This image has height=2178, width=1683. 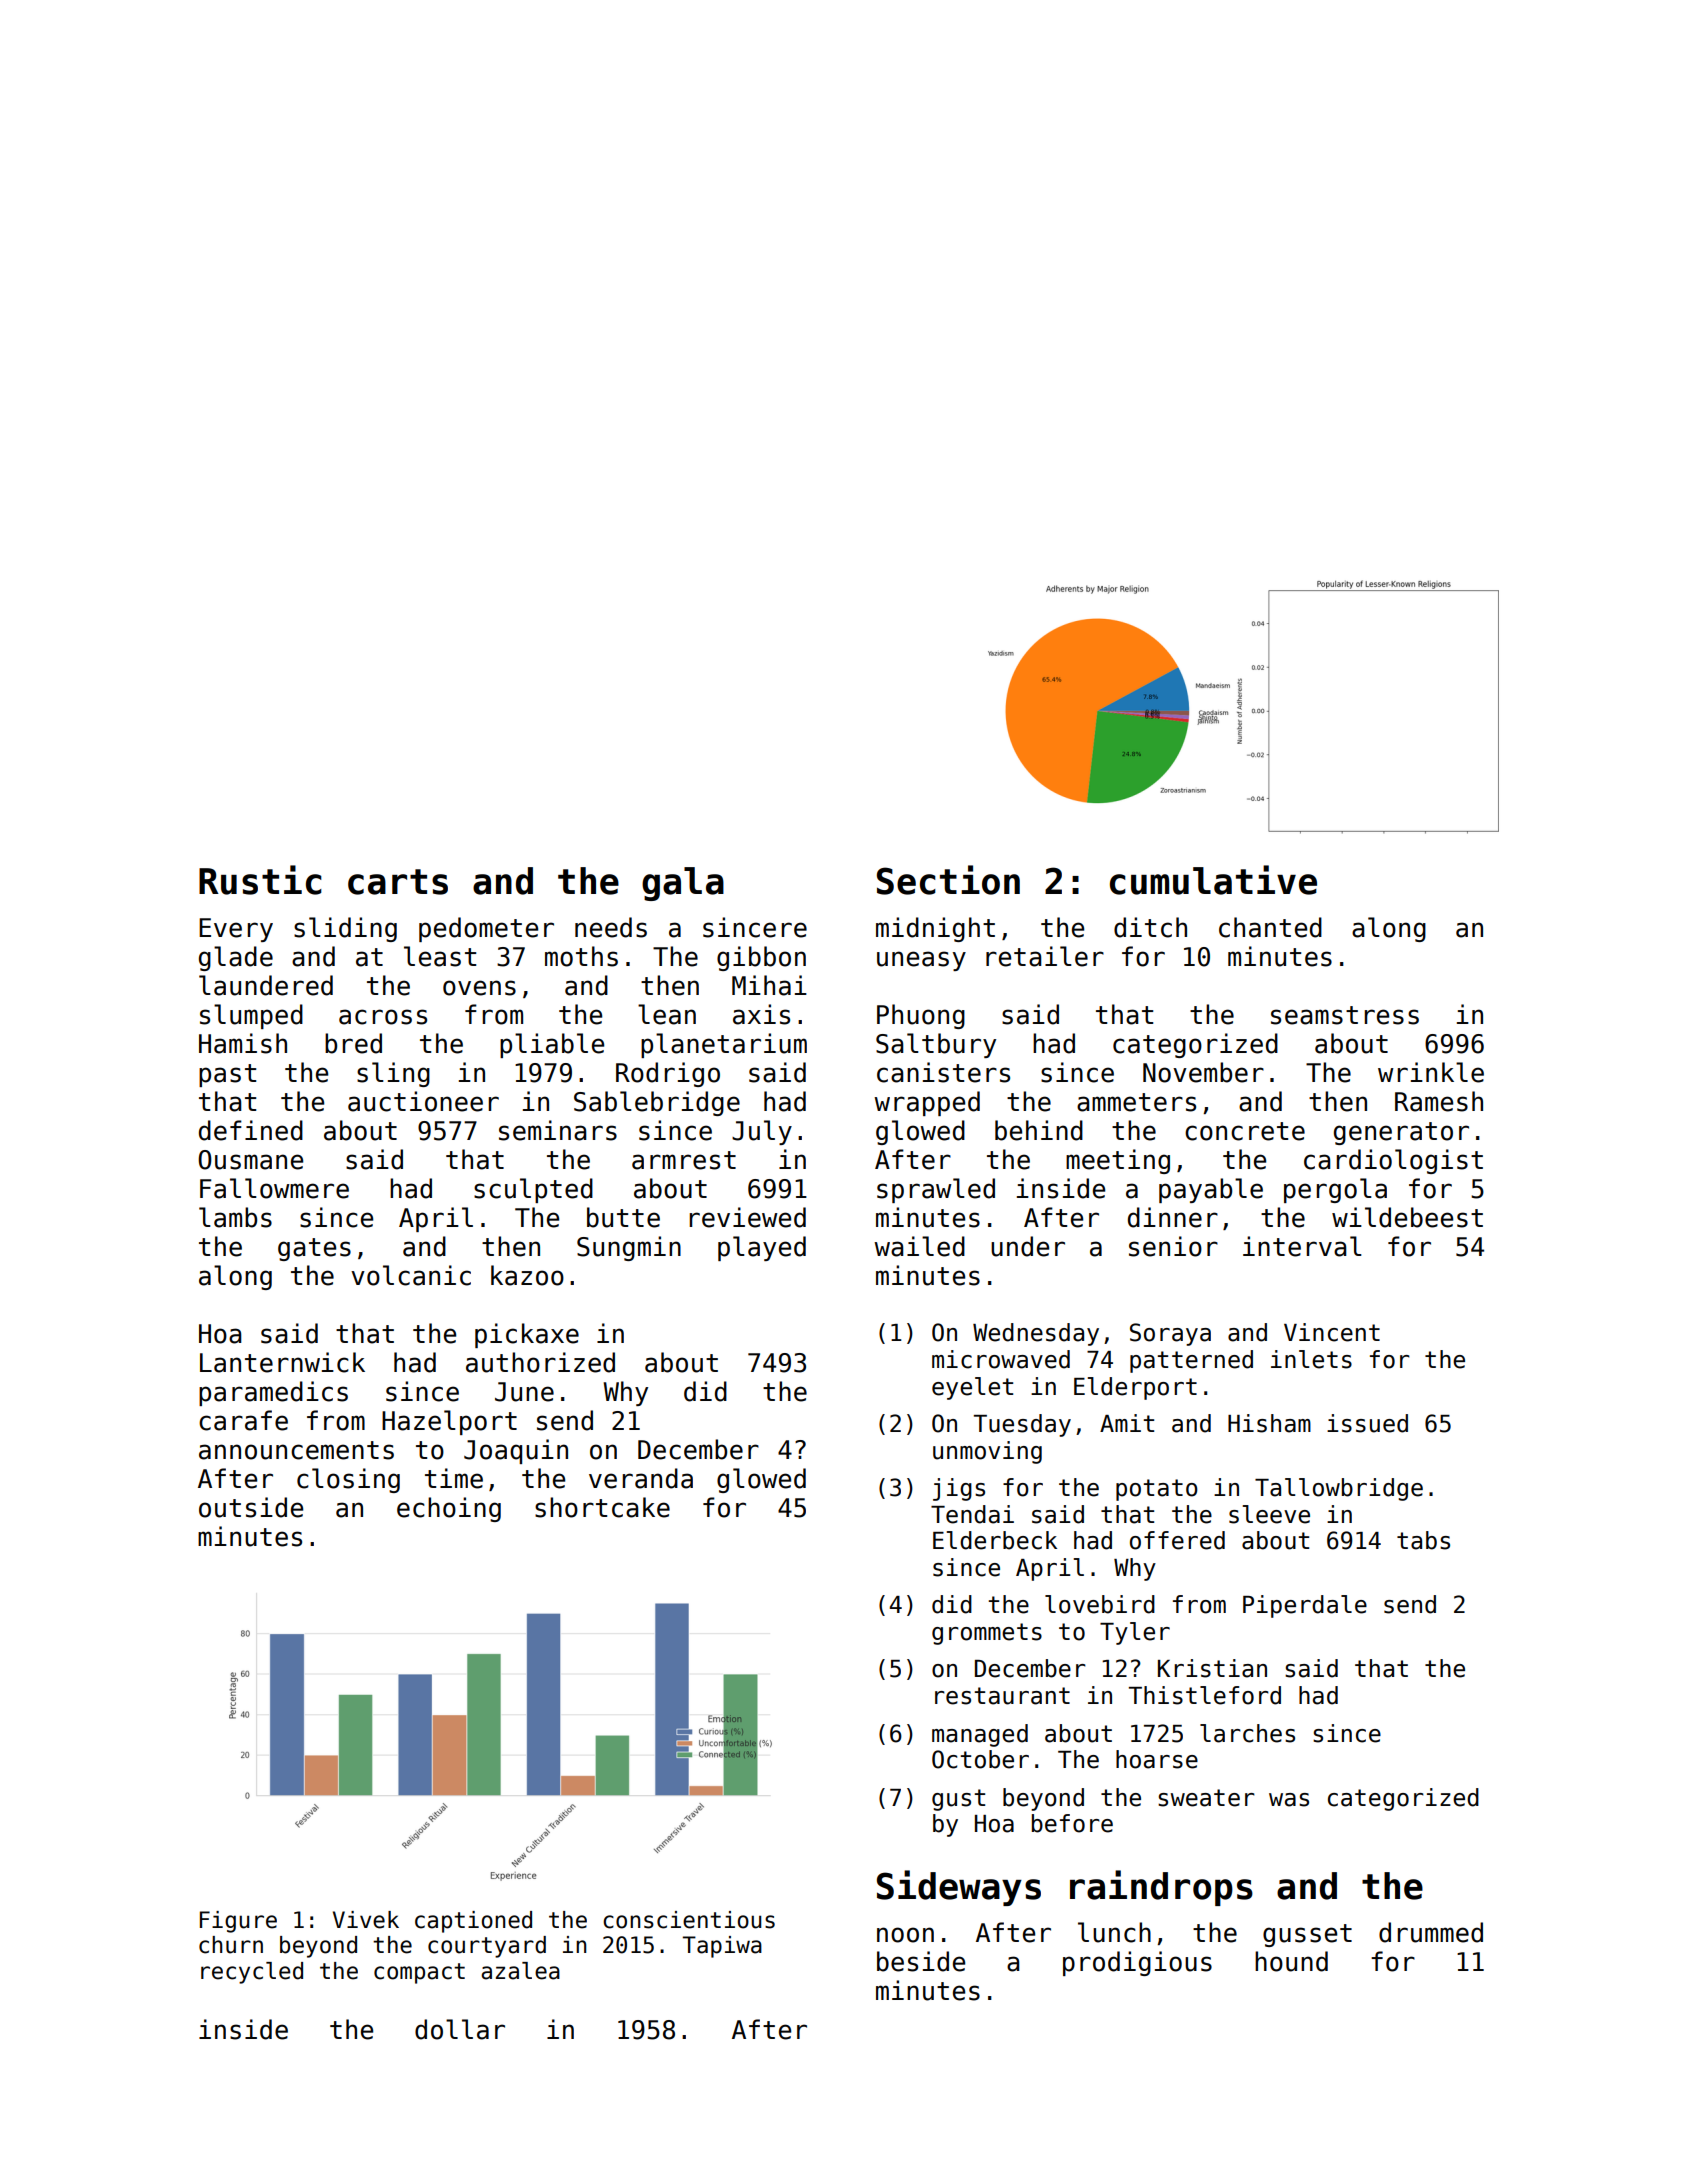 I want to click on issued, so click(x=1367, y=1423).
